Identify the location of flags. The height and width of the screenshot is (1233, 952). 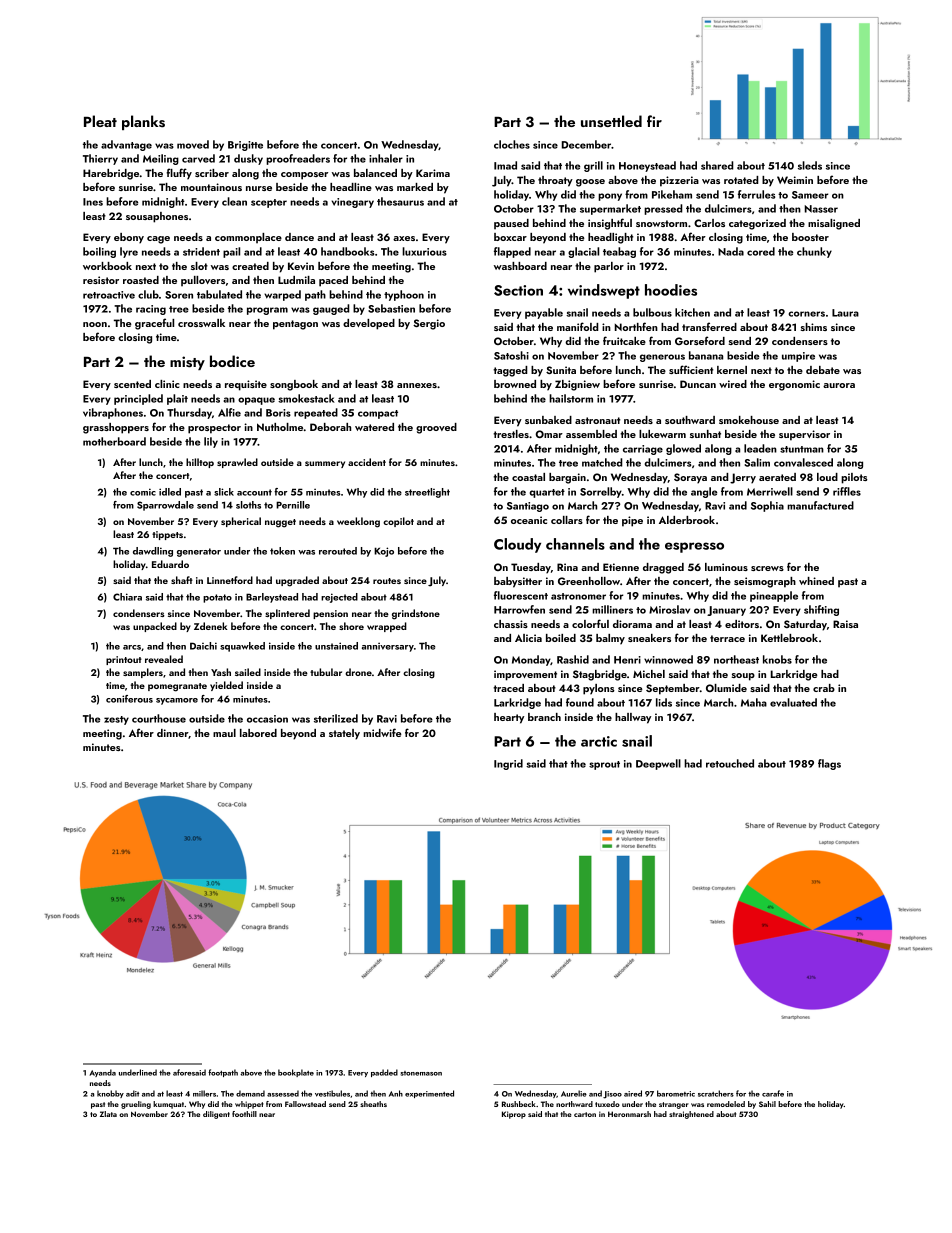
(829, 764).
